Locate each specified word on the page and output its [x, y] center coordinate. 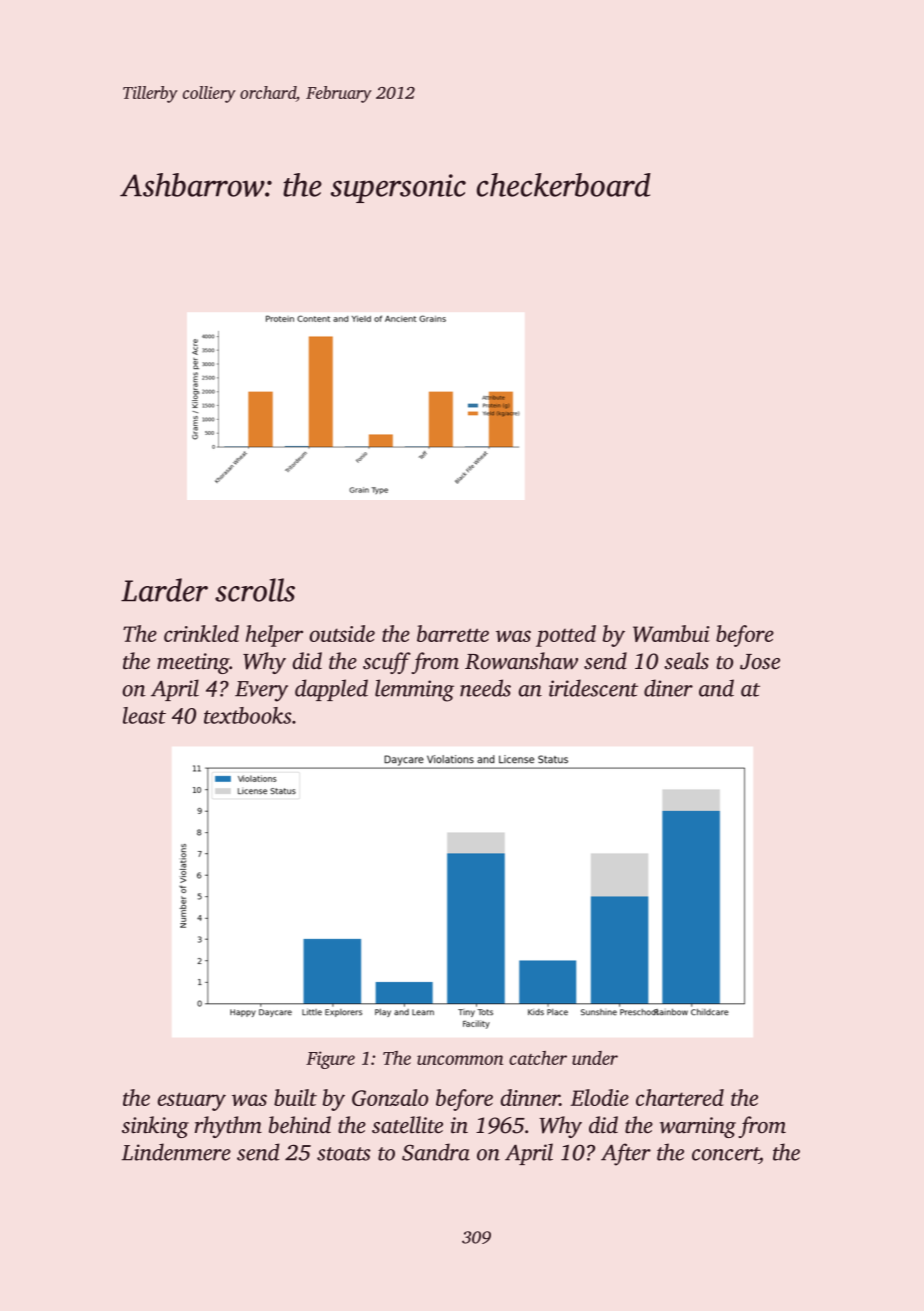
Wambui [671, 633]
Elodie [599, 1097]
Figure [330, 1060]
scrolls [255, 590]
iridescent [593, 688]
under [595, 1058]
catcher [538, 1058]
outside [342, 633]
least [144, 715]
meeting [193, 663]
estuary [191, 1101]
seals [686, 661]
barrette [453, 633]
